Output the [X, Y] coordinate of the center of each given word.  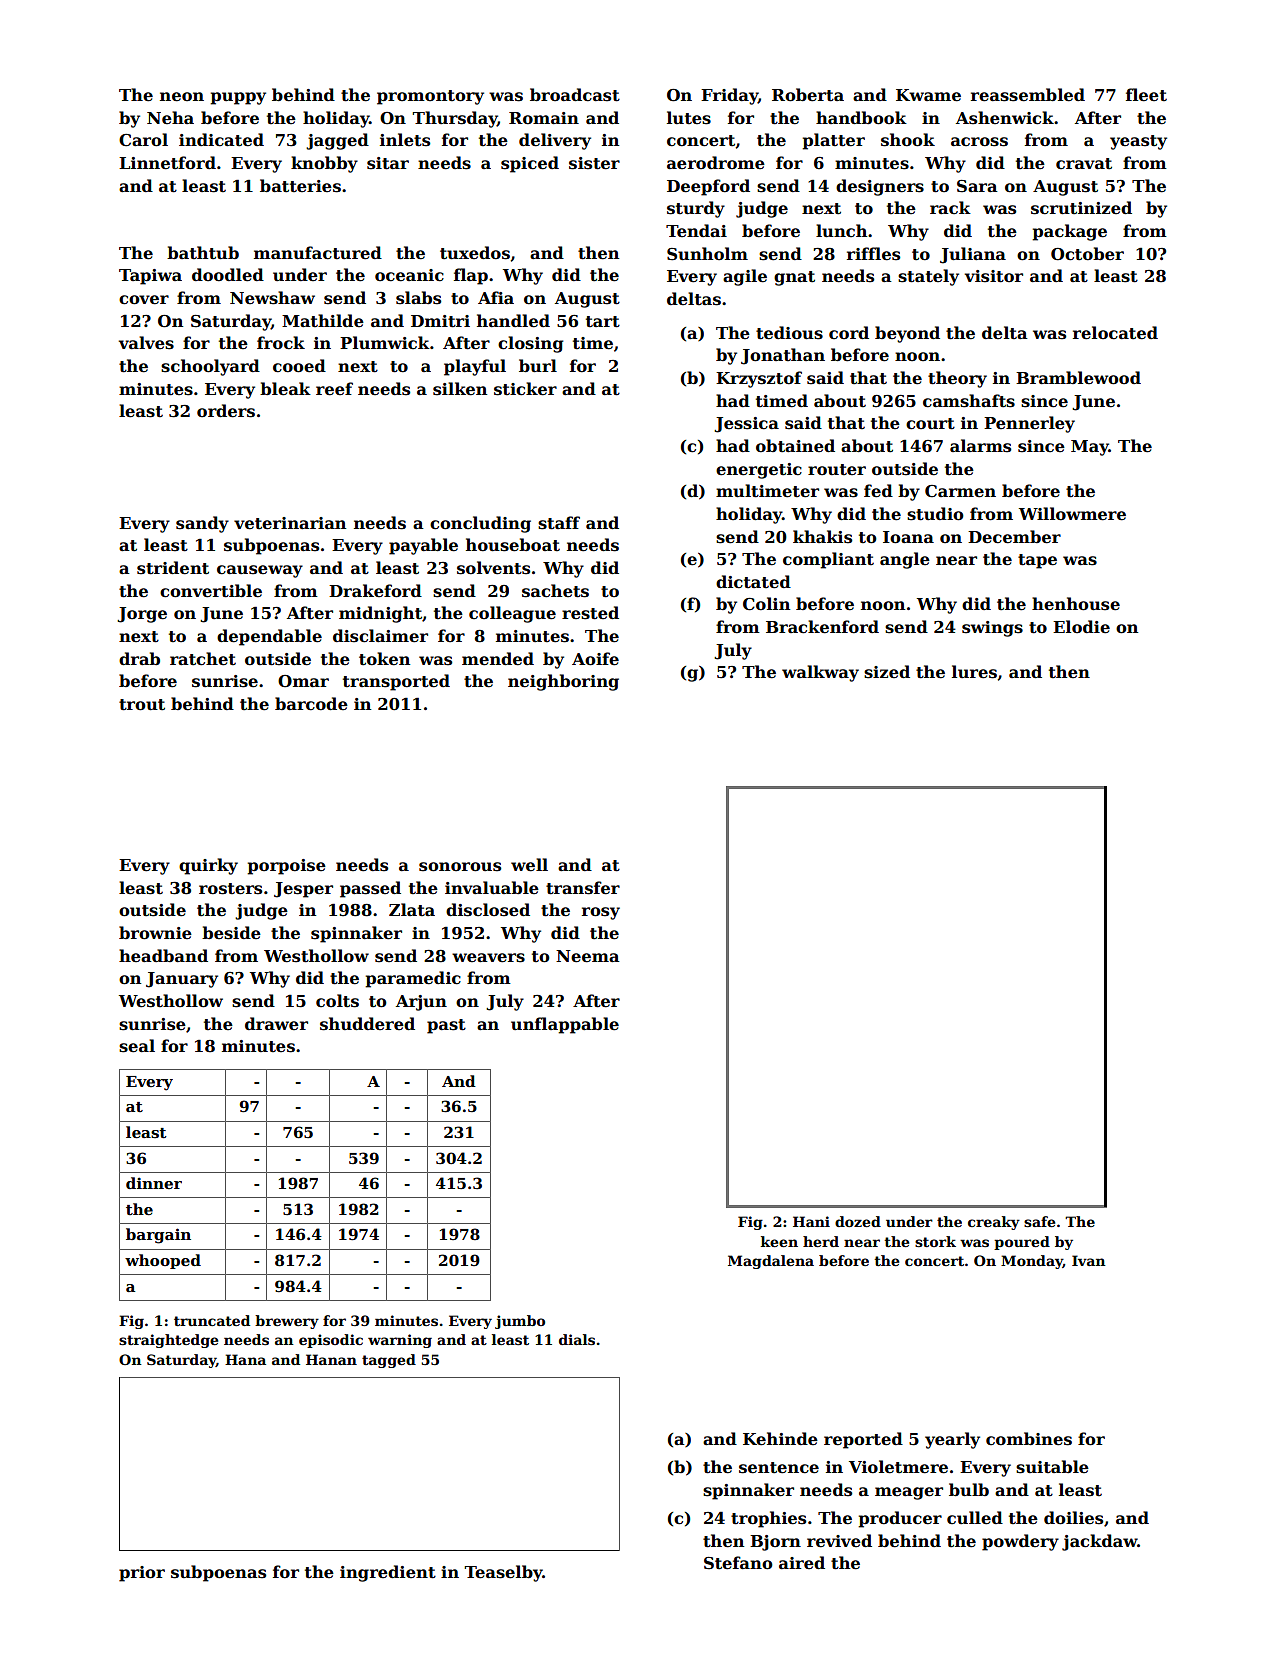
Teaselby [503, 1573]
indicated [221, 140]
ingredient [388, 1573]
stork [935, 1241]
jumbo [520, 1322]
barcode [311, 704]
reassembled [1028, 95]
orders [226, 411]
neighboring [563, 682]
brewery [287, 1322]
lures [974, 672]
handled [513, 321]
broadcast [575, 95]
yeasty [1138, 142]
